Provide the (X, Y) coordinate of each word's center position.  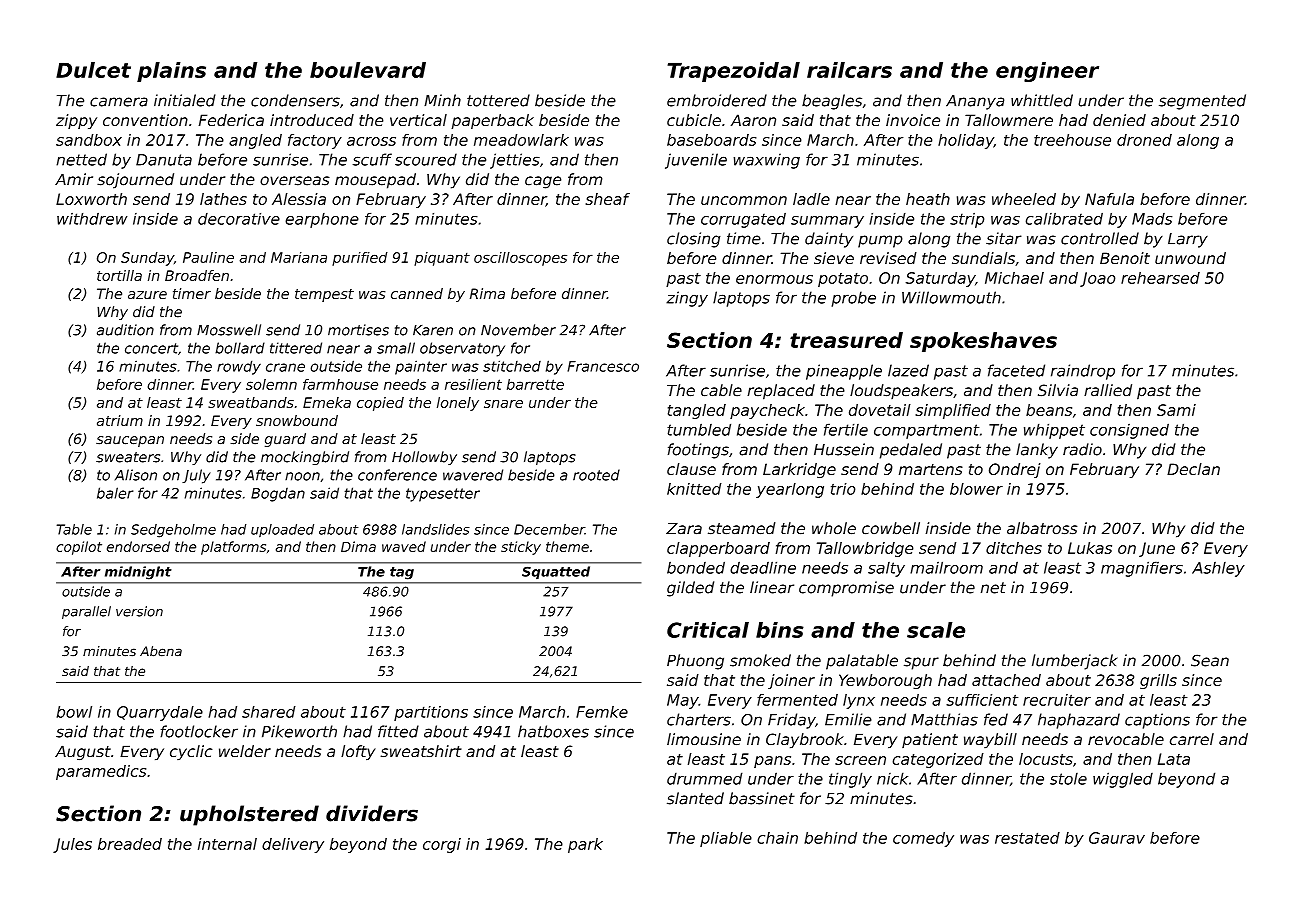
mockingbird (305, 458)
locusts (1046, 759)
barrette (535, 384)
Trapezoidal (734, 72)
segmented (1202, 102)
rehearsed (1160, 278)
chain (777, 838)
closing (694, 240)
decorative (239, 218)
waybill (990, 741)
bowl (74, 712)
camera (119, 102)
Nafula (1109, 199)
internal (227, 844)
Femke (602, 712)
